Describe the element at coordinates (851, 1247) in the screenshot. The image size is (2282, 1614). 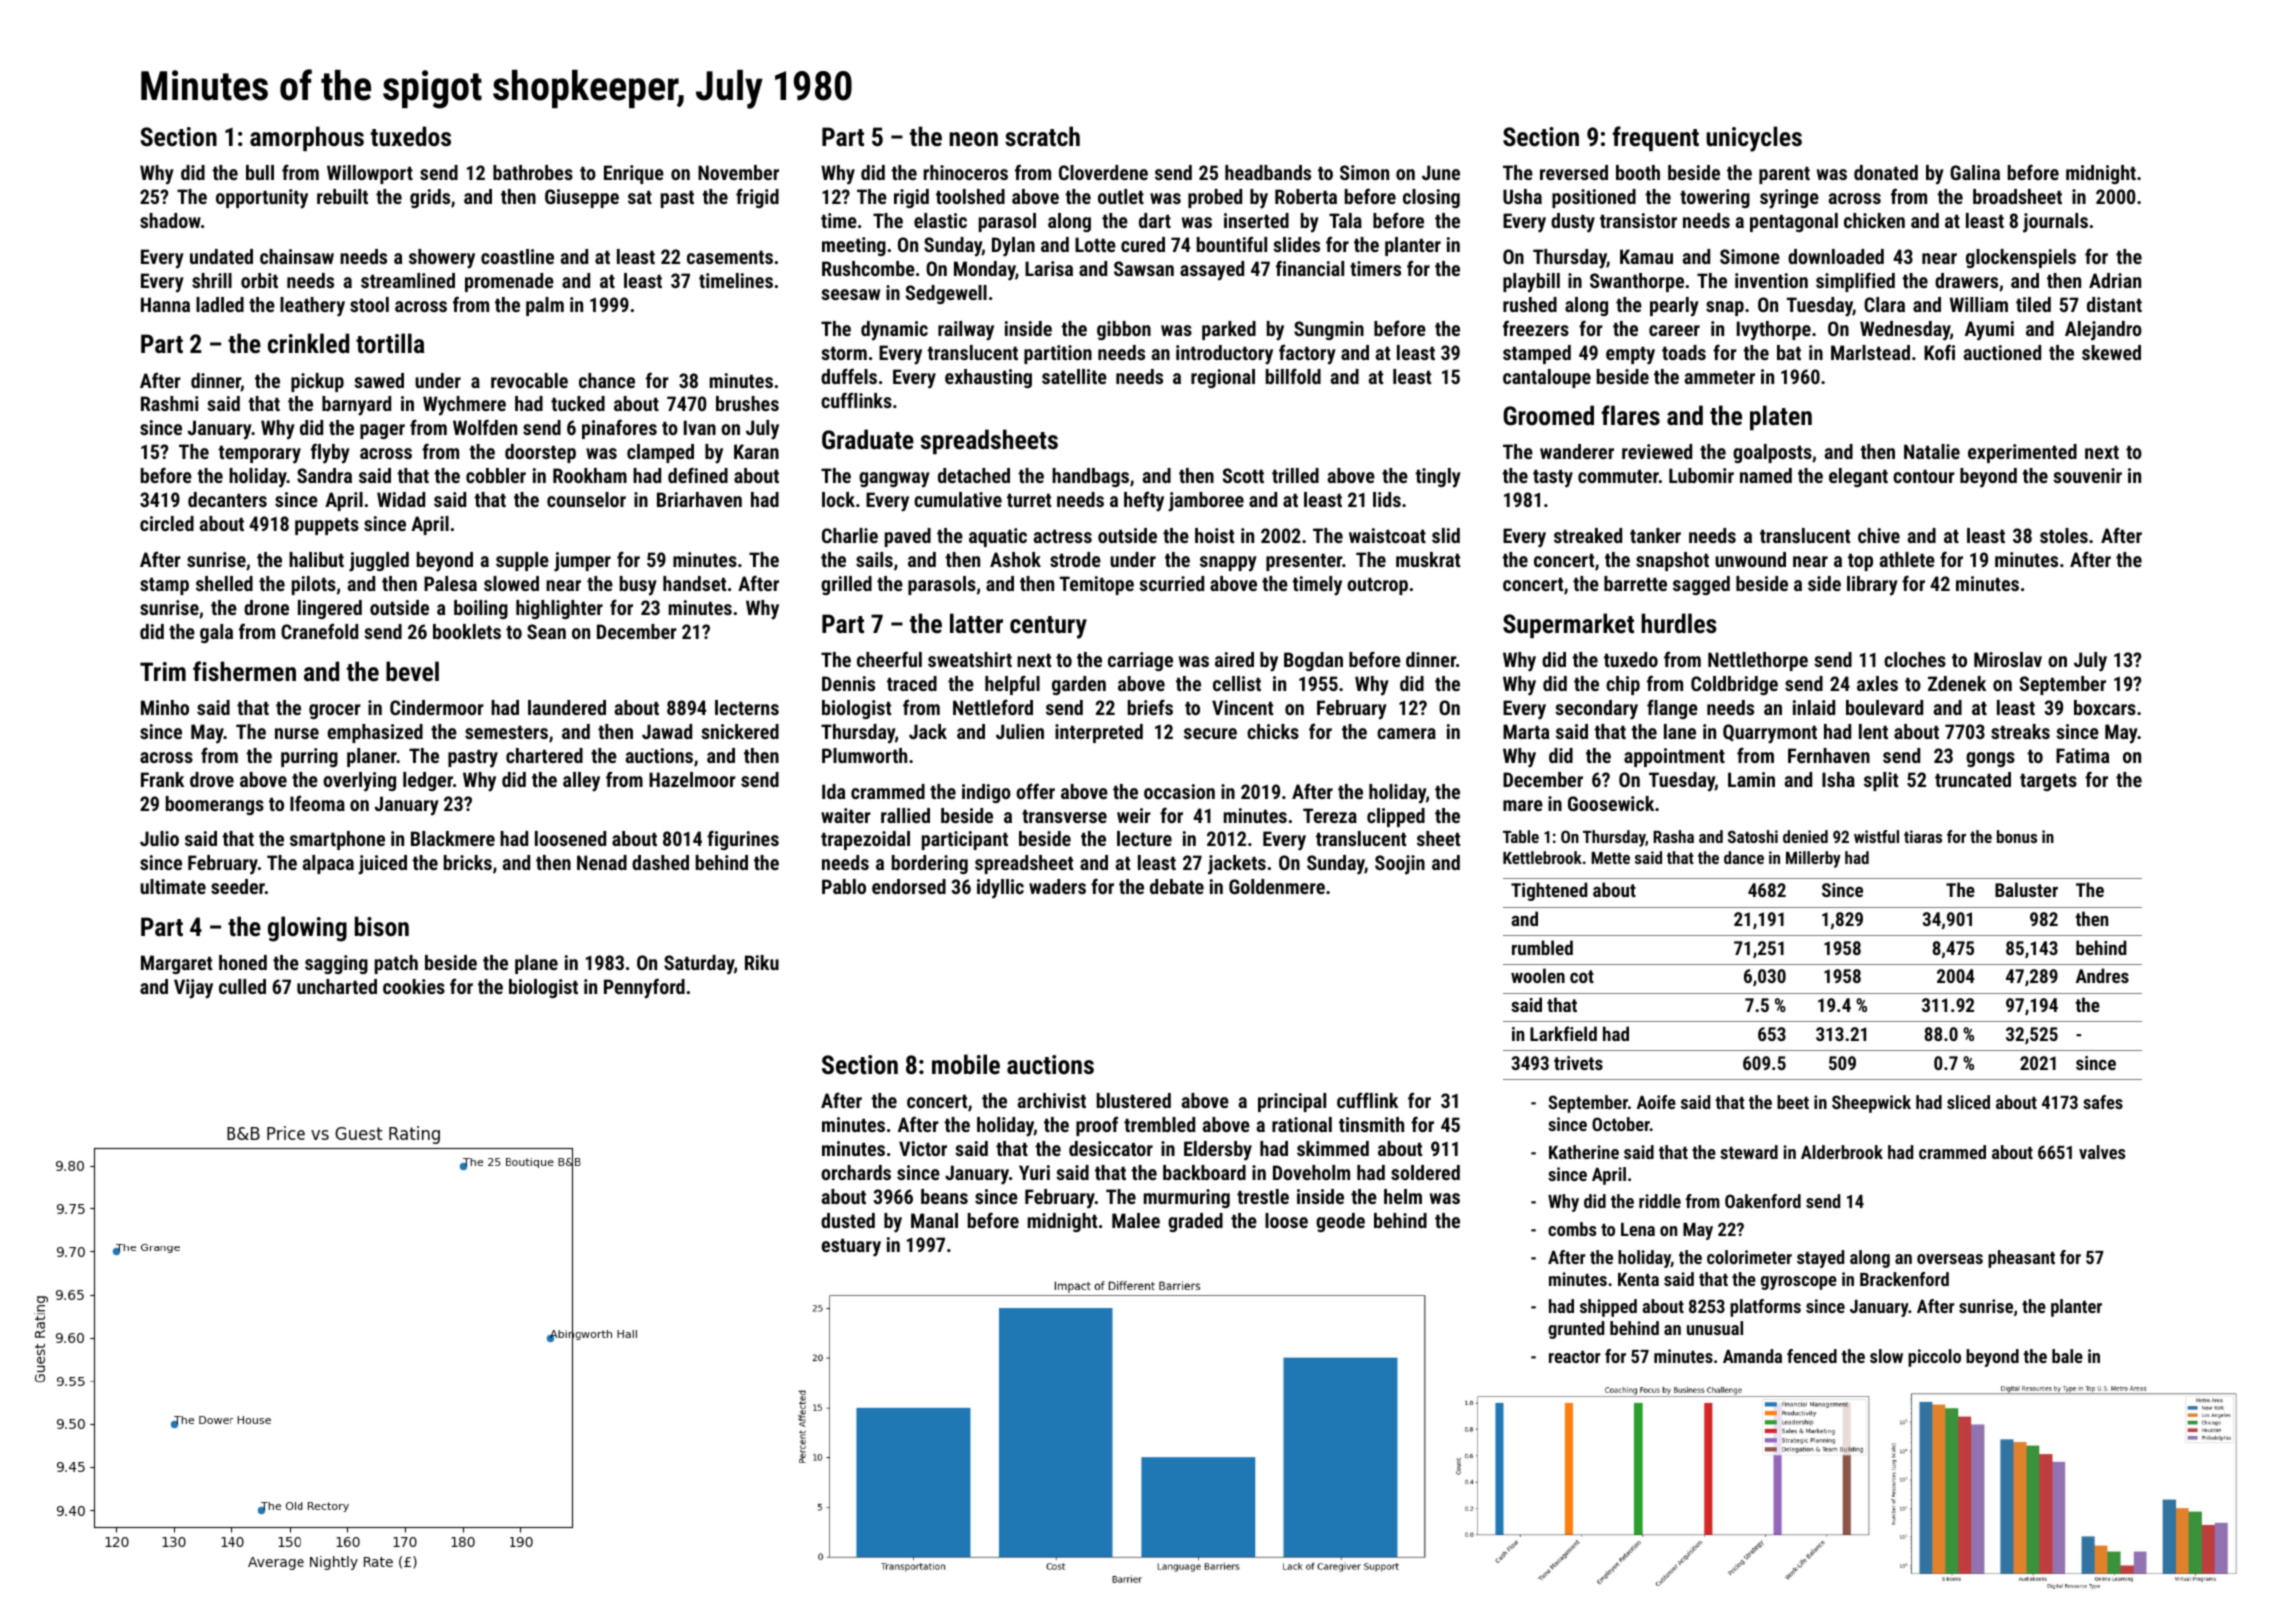
I see `estuary` at that location.
